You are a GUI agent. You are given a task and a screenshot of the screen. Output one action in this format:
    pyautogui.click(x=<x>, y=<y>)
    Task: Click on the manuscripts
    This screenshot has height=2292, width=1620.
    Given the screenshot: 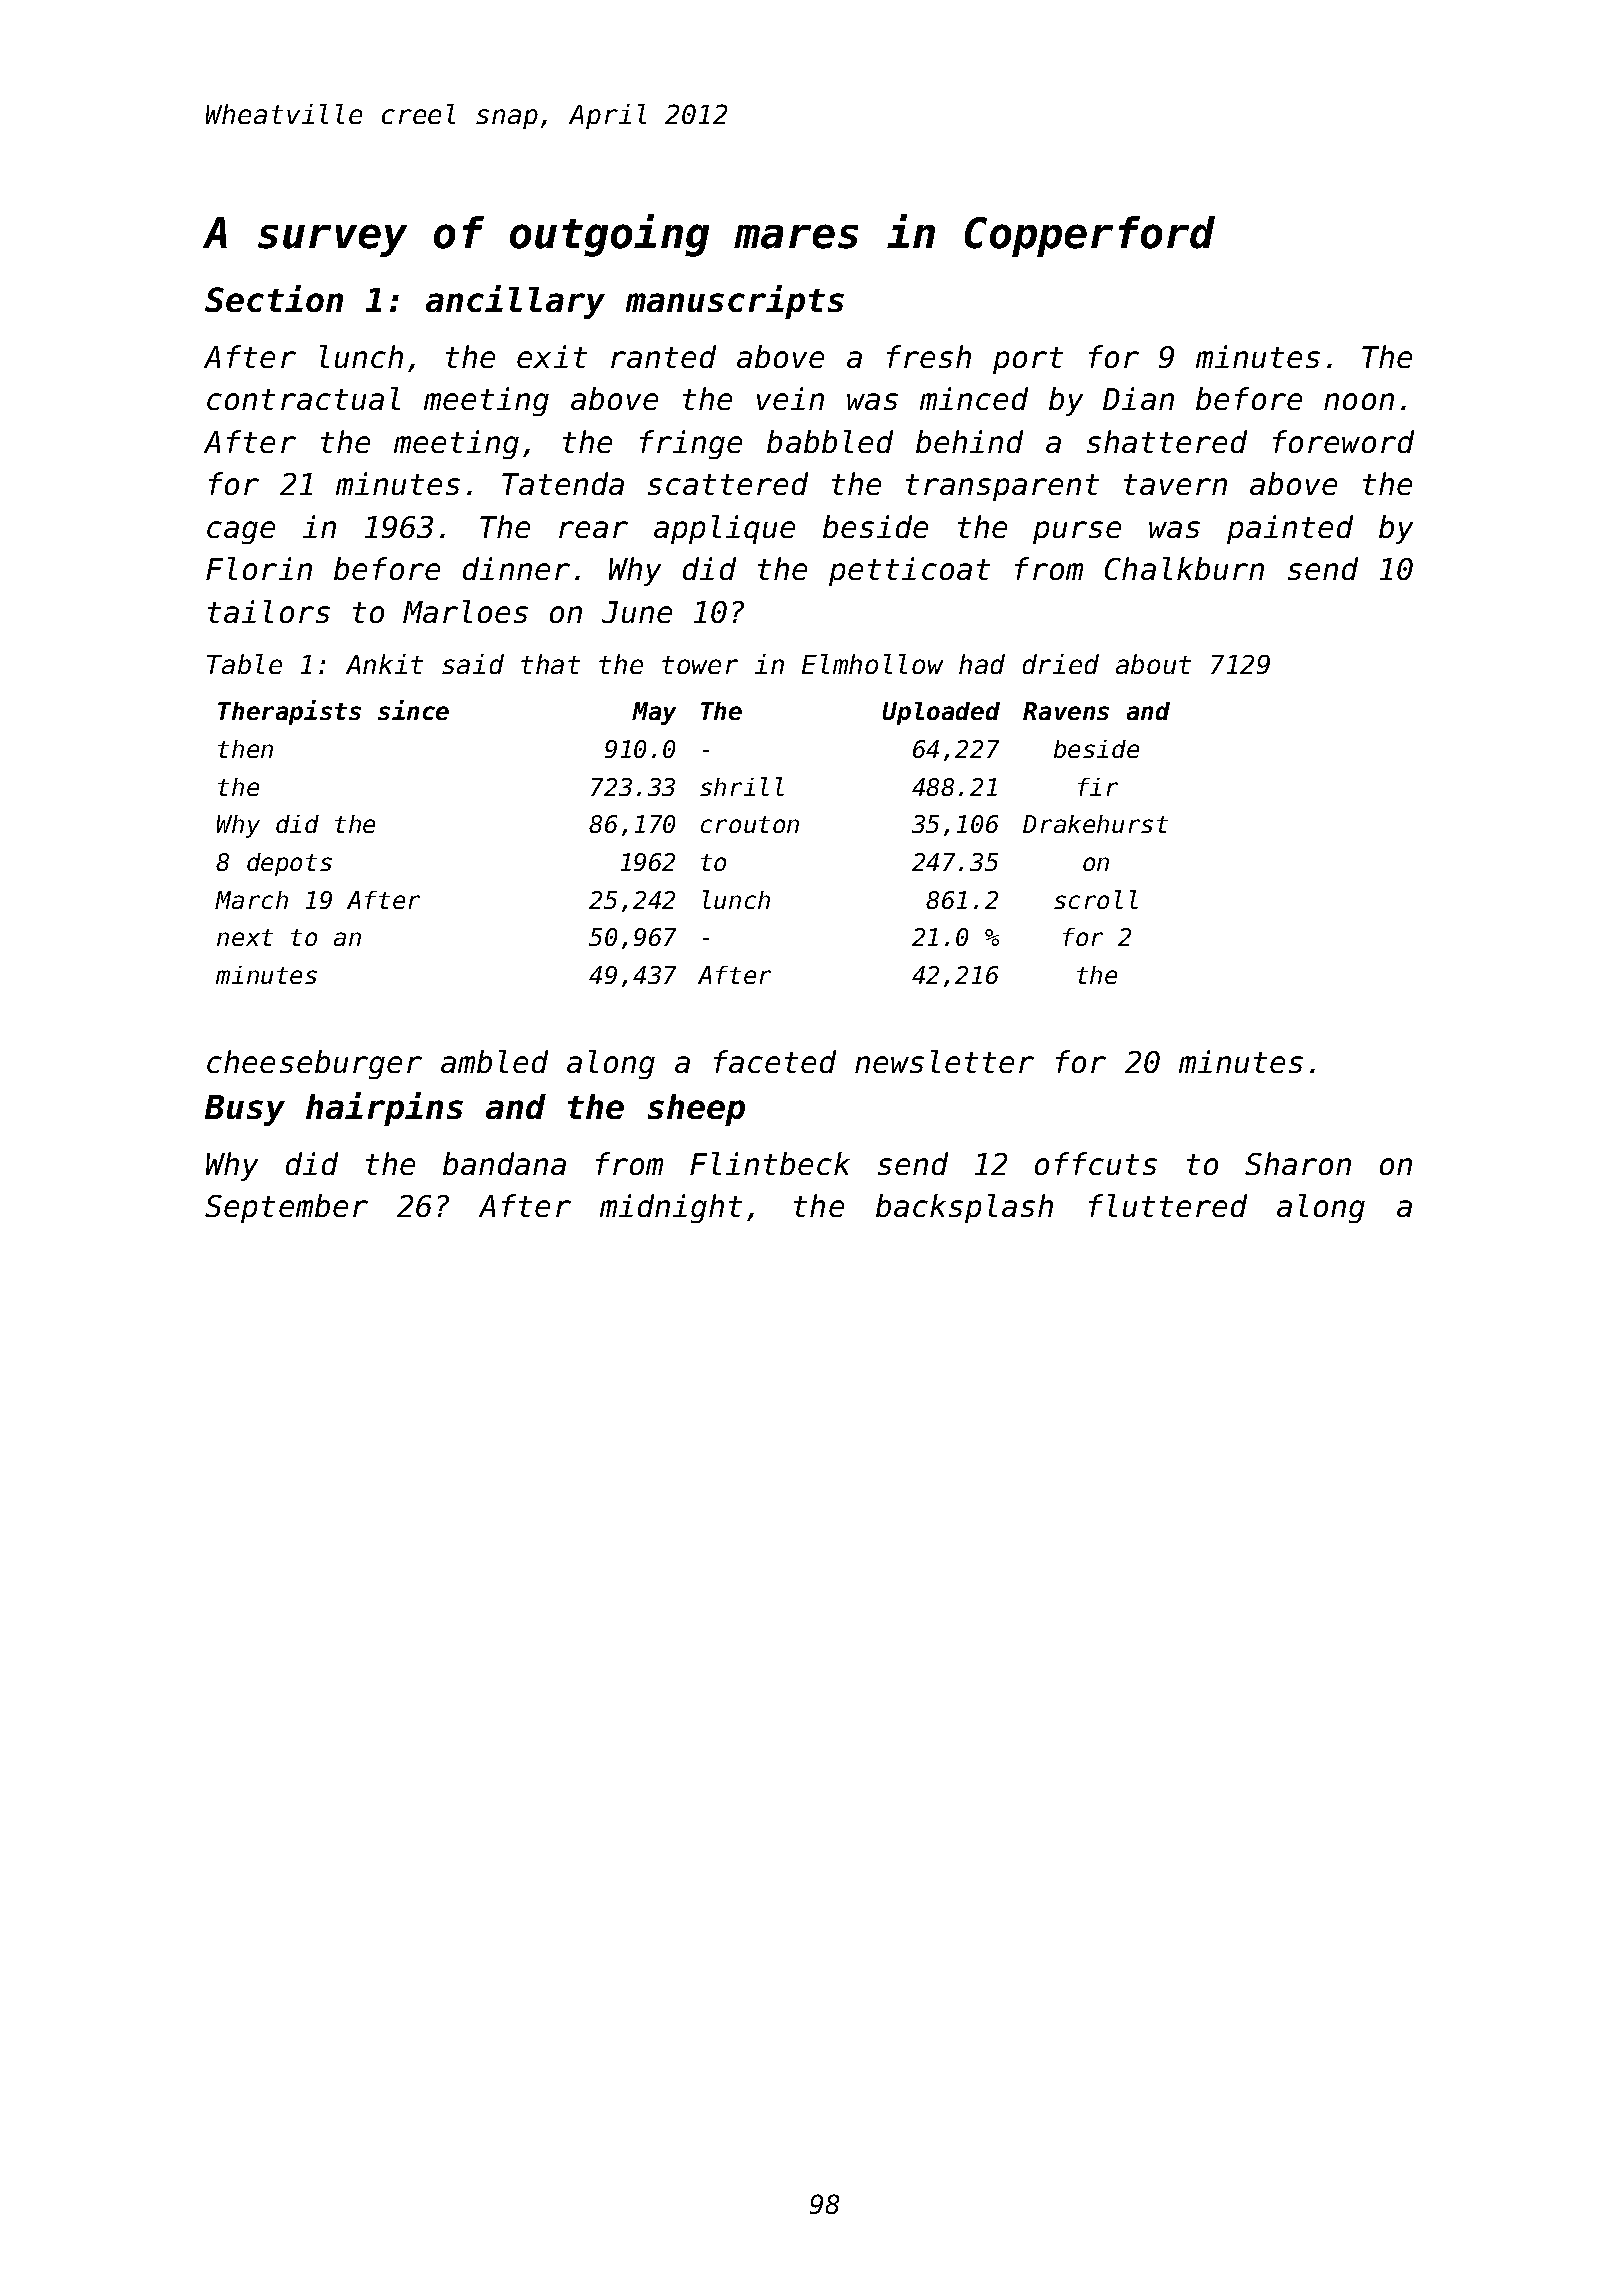 What is the action you would take?
    pyautogui.click(x=735, y=302)
